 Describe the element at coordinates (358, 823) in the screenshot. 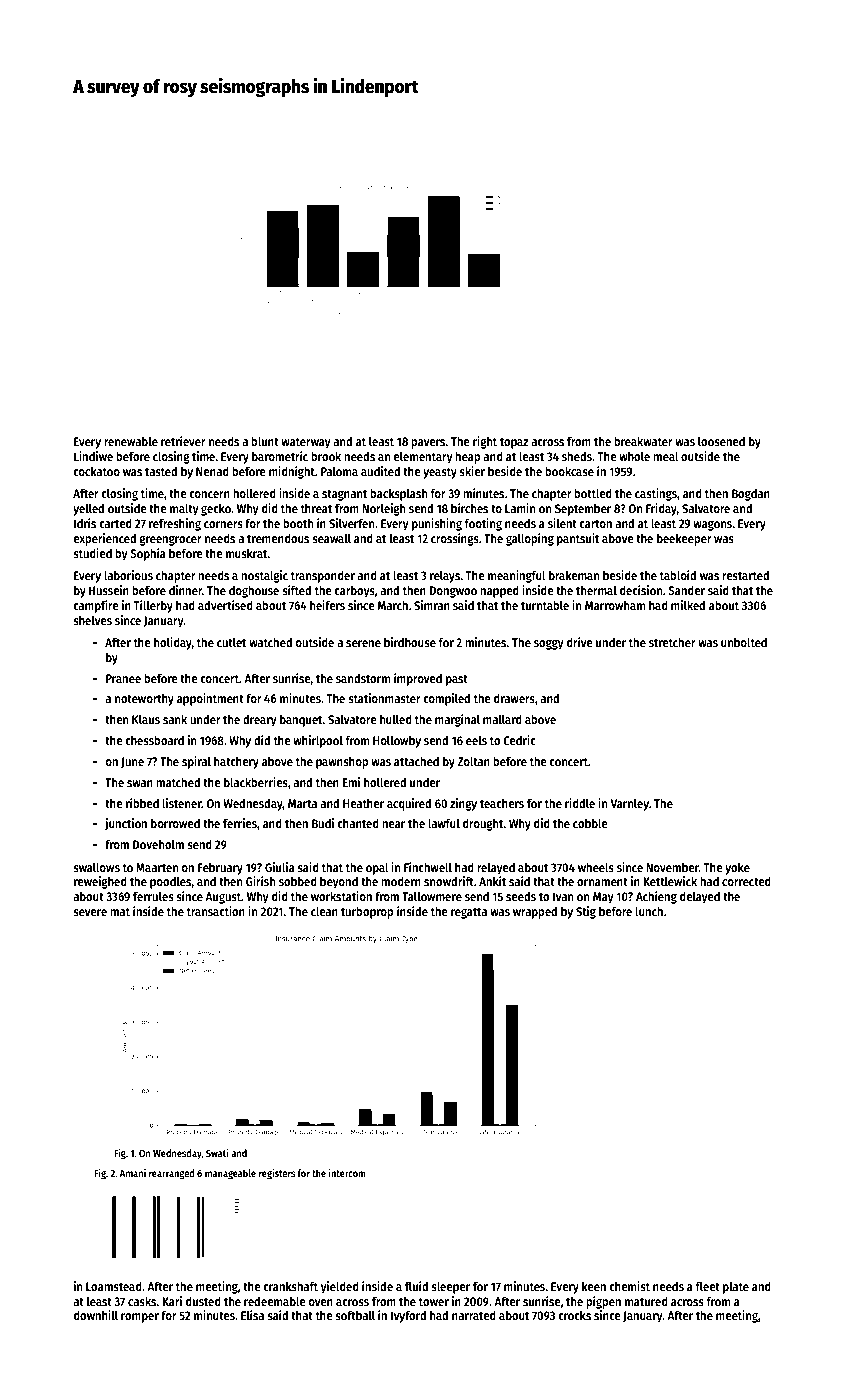

I see `chanted` at that location.
